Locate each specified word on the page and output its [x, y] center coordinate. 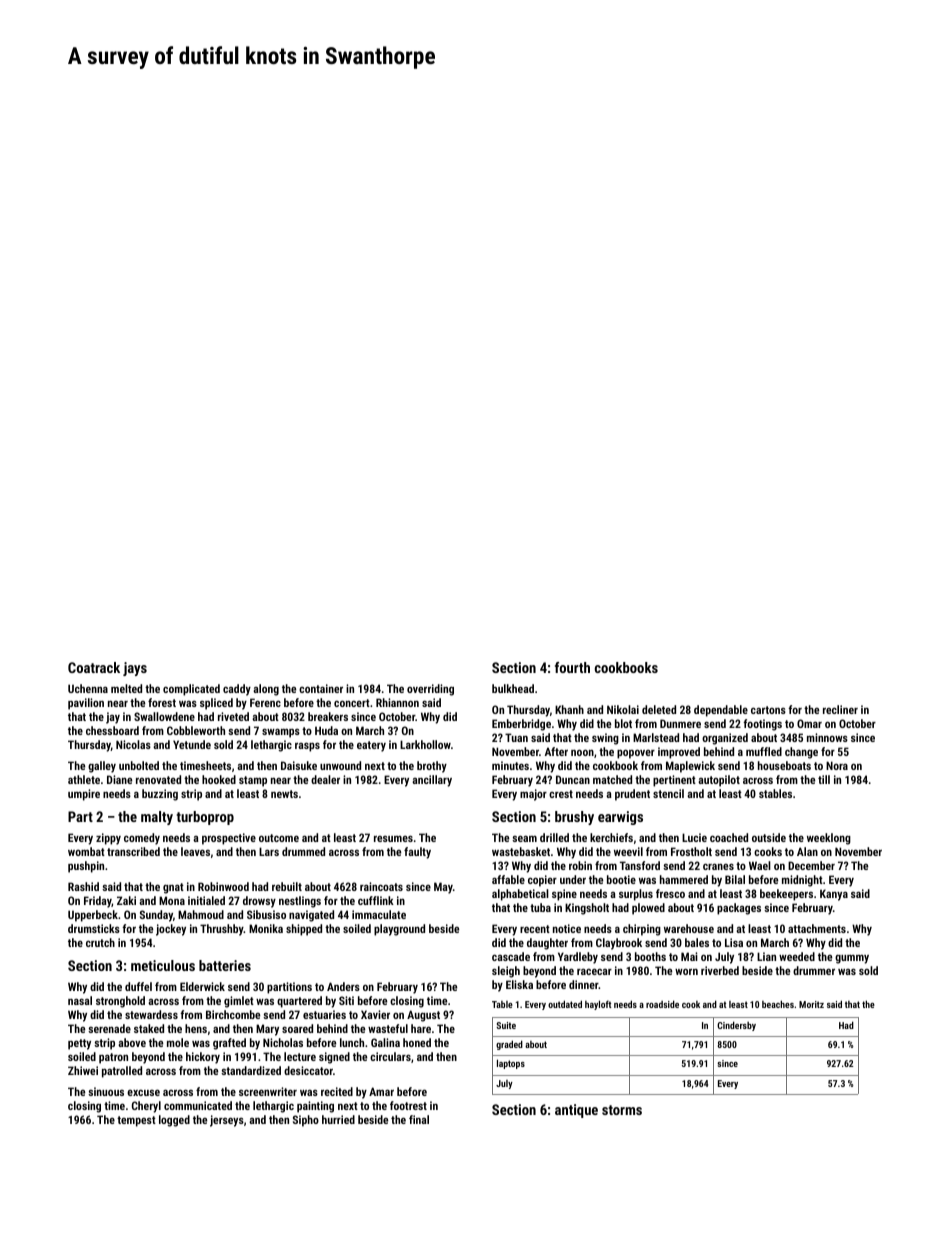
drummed [303, 851]
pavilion [86, 704]
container [321, 688]
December [811, 865]
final [419, 1119]
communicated [198, 1105]
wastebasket [521, 851]
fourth [572, 667]
